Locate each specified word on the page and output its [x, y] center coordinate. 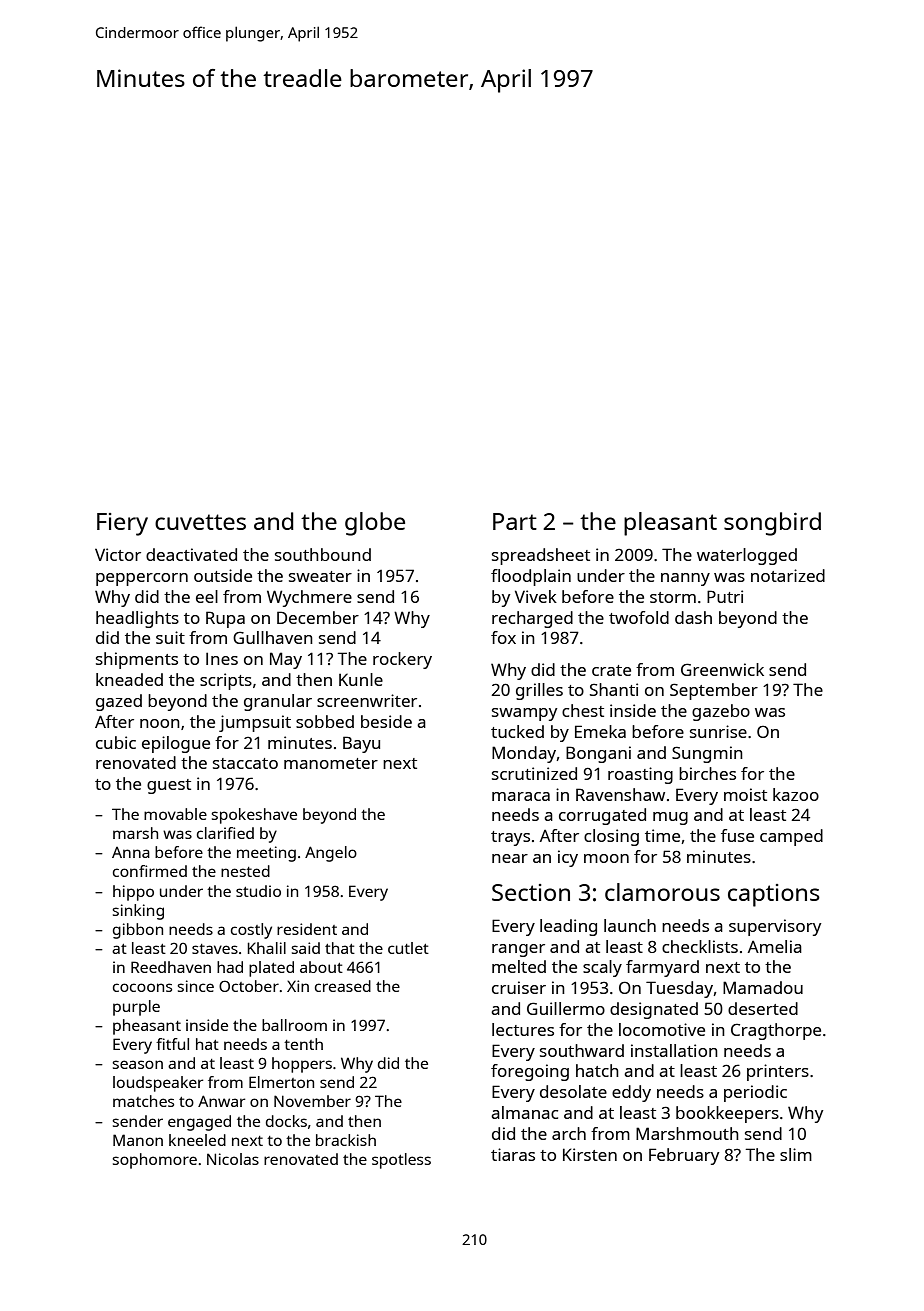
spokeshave [254, 816]
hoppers [302, 1065]
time [662, 835]
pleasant [670, 524]
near [510, 858]
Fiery [122, 524]
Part [515, 521]
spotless [401, 1161]
